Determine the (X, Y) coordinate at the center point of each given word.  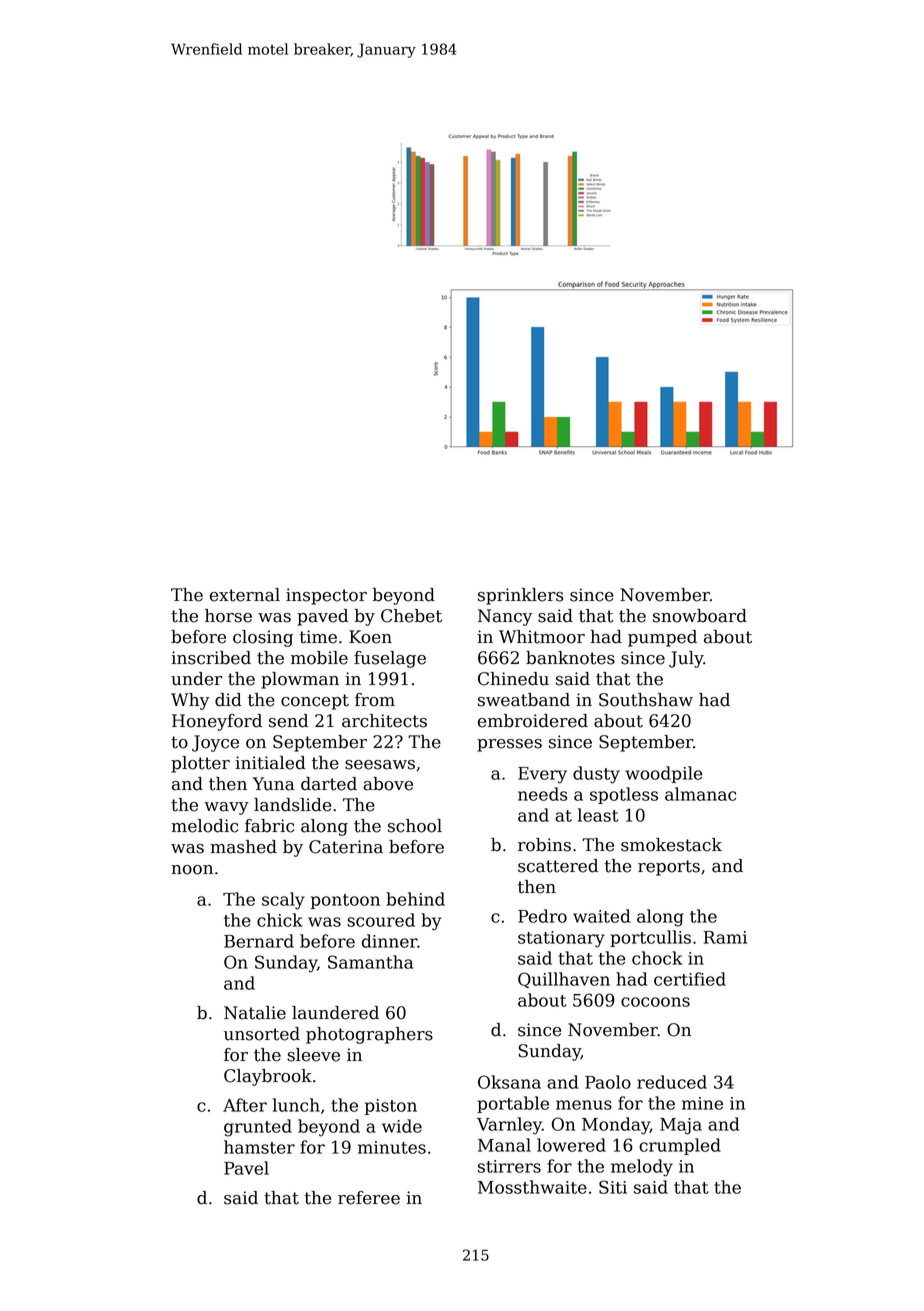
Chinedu (513, 679)
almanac (700, 794)
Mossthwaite (532, 1187)
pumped (662, 638)
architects (384, 721)
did (228, 700)
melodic (204, 826)
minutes (392, 1147)
